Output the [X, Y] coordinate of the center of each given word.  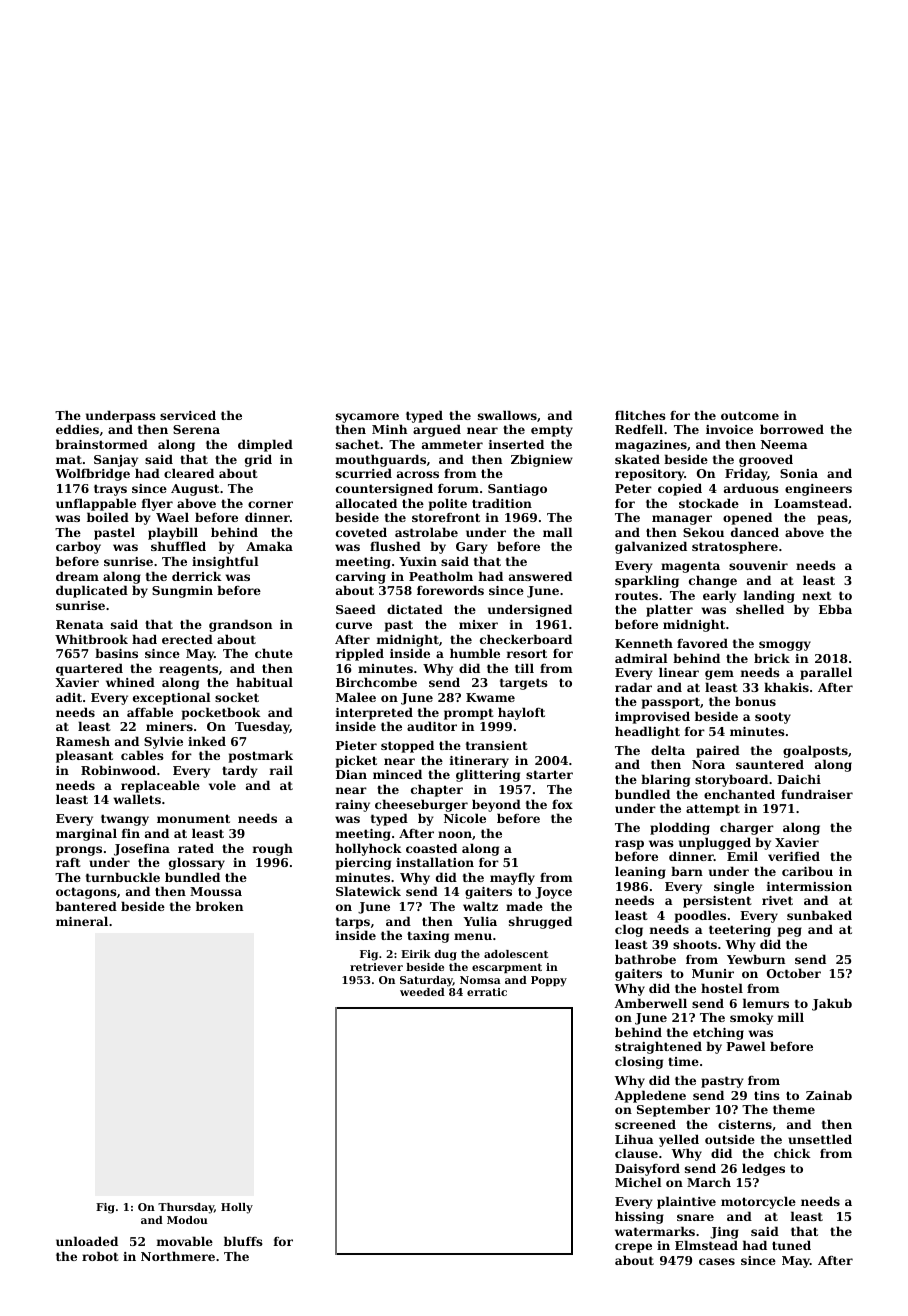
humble [475, 653]
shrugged [540, 922]
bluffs [243, 1241]
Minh [389, 429]
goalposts [815, 751]
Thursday [186, 1208]
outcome [750, 415]
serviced [188, 415]
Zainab [829, 1095]
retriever [376, 967]
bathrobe [645, 959]
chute [274, 653]
